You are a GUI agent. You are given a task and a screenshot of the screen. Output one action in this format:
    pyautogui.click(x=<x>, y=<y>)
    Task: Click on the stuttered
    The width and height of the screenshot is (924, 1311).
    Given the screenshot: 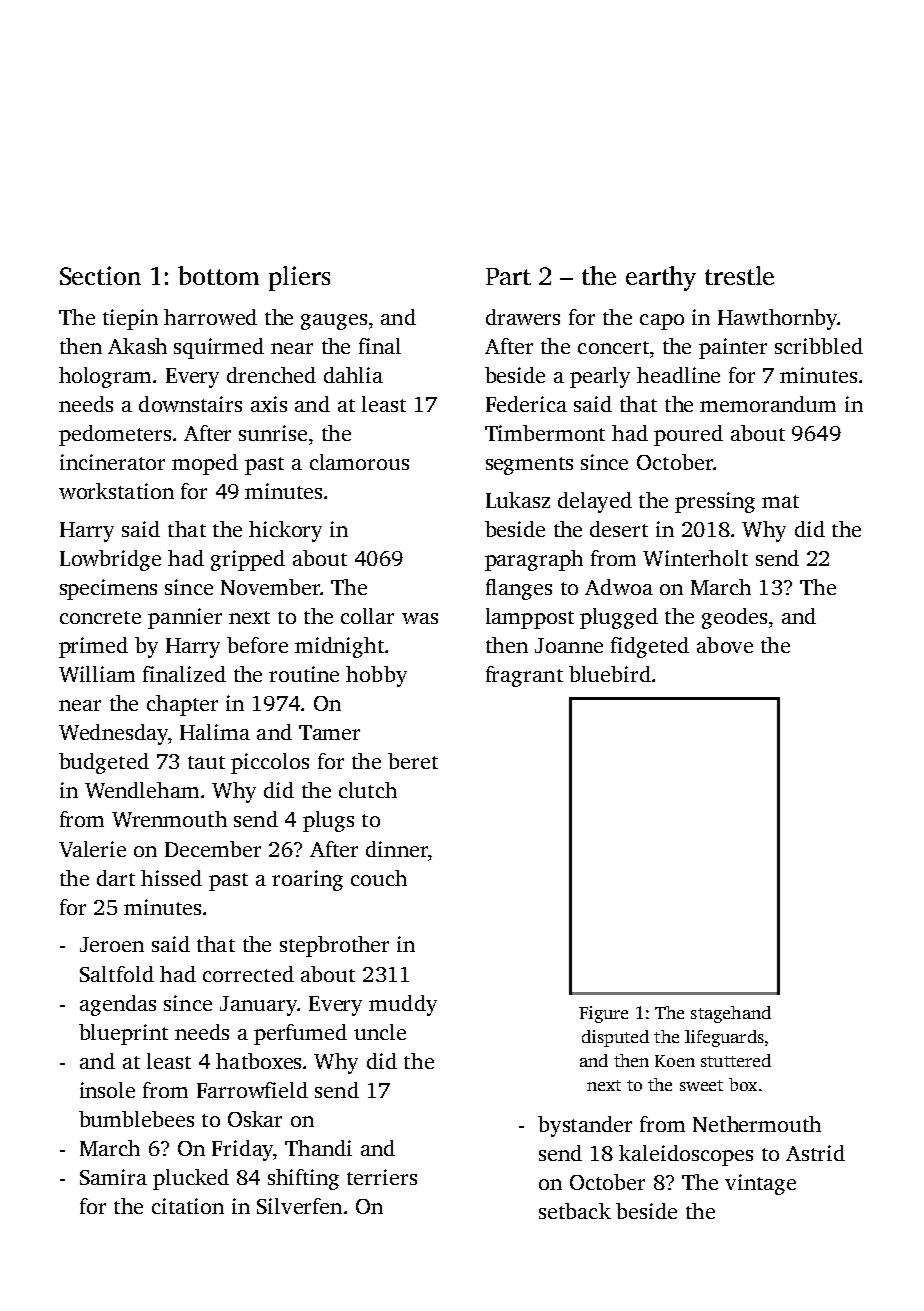 What is the action you would take?
    pyautogui.click(x=736, y=1060)
